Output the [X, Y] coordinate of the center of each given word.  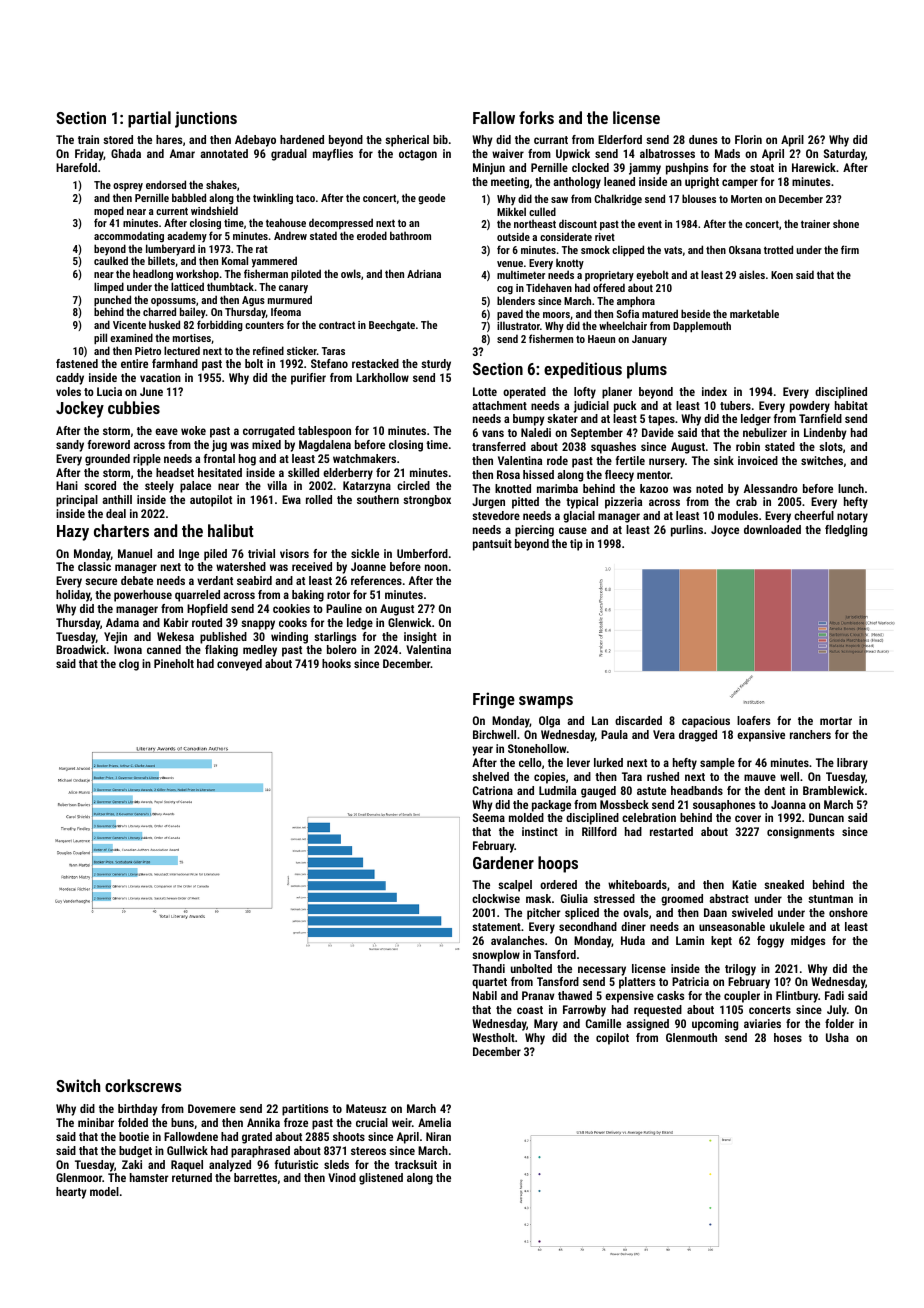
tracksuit [416, 1164]
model [104, 1191]
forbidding [220, 326]
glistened [381, 1179]
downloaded [772, 529]
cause [573, 530]
